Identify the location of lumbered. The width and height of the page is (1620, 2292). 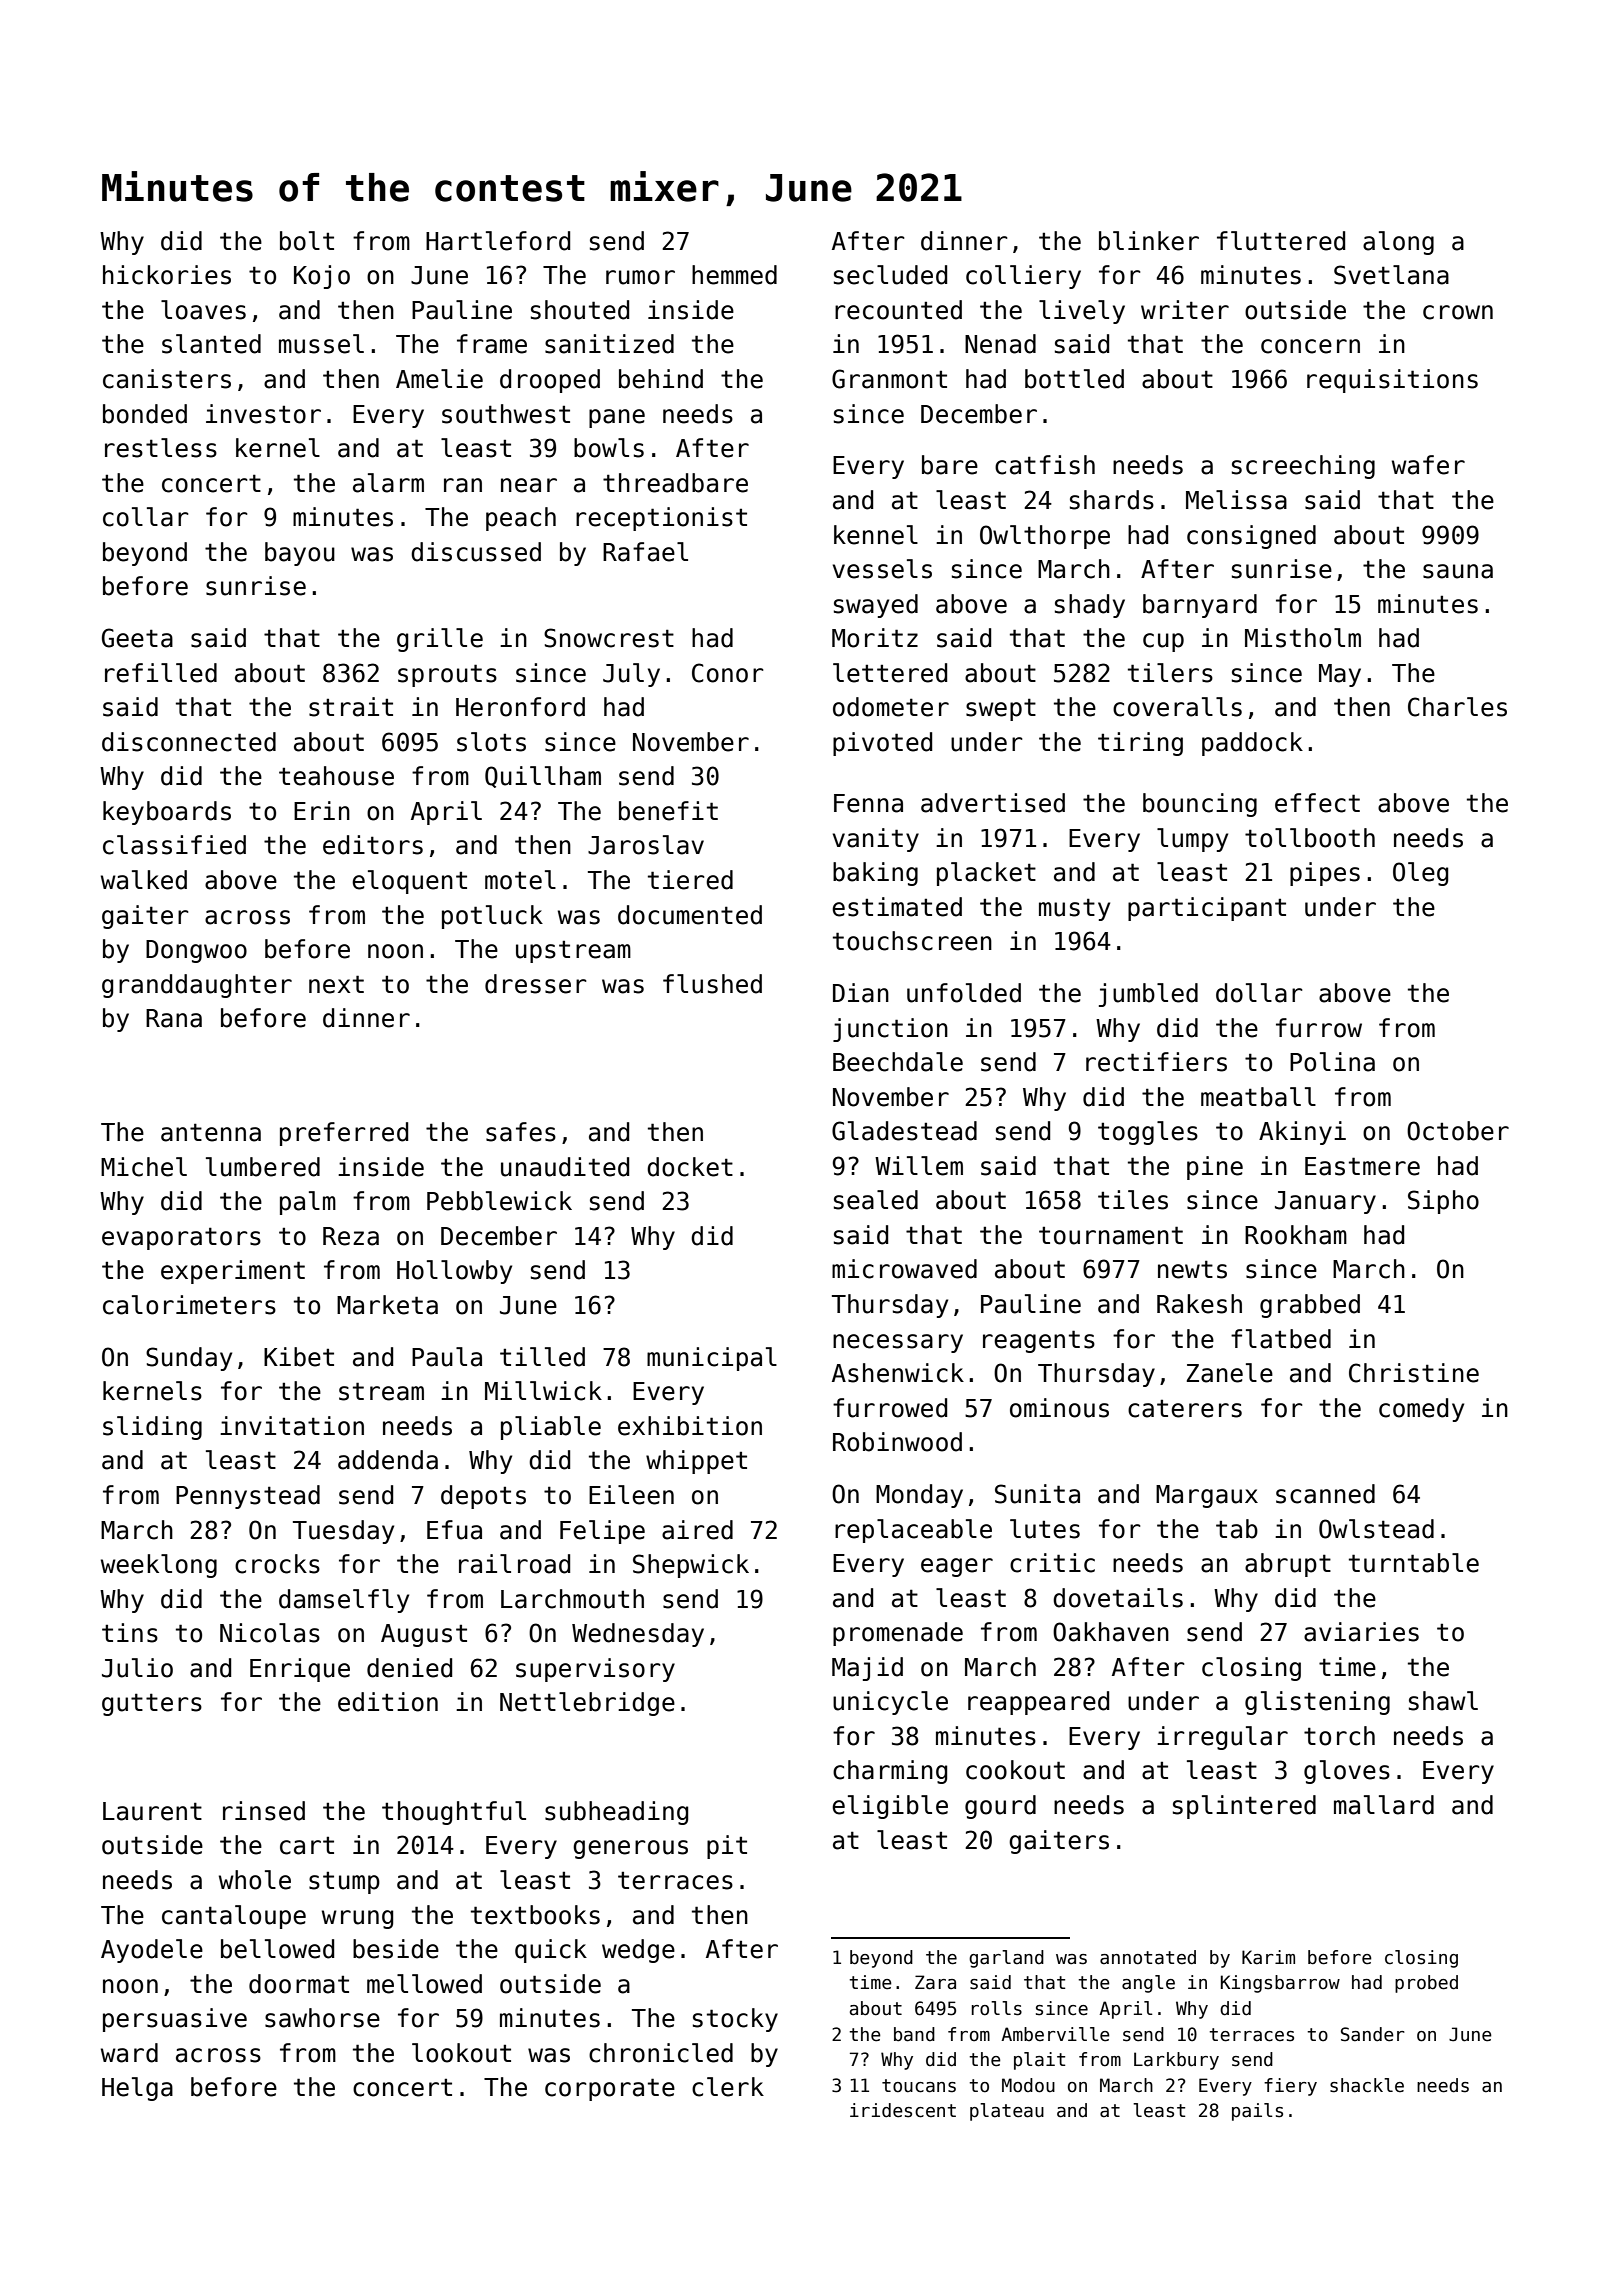
(263, 1167).
